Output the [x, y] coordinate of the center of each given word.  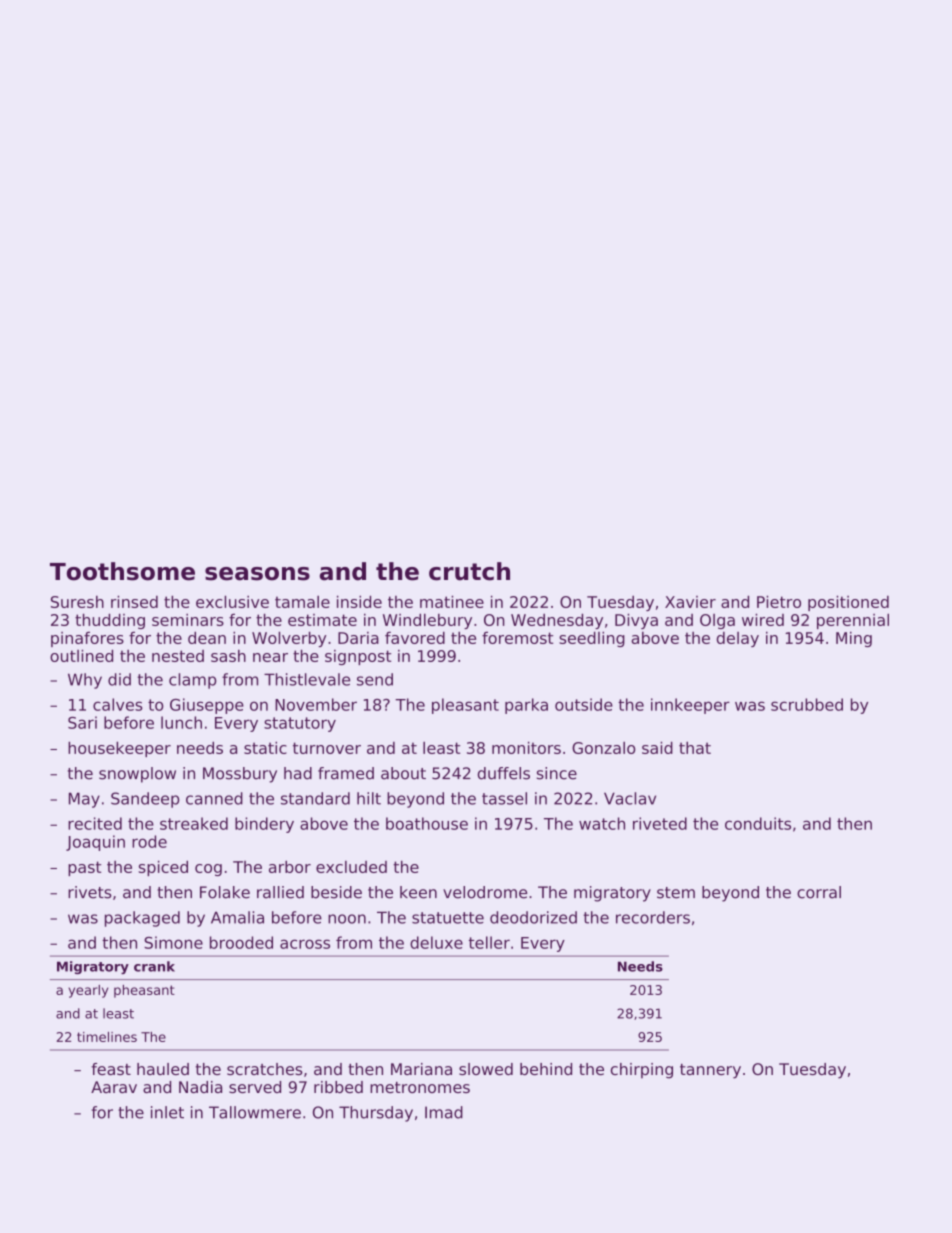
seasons [257, 574]
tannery [710, 1071]
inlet [167, 1112]
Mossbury [240, 775]
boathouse [427, 823]
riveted [660, 823]
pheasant [144, 991]
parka [526, 706]
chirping [642, 1071]
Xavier [690, 602]
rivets [90, 892]
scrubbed [807, 704]
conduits [758, 823]
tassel [504, 798]
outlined [81, 656]
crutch [469, 571]
